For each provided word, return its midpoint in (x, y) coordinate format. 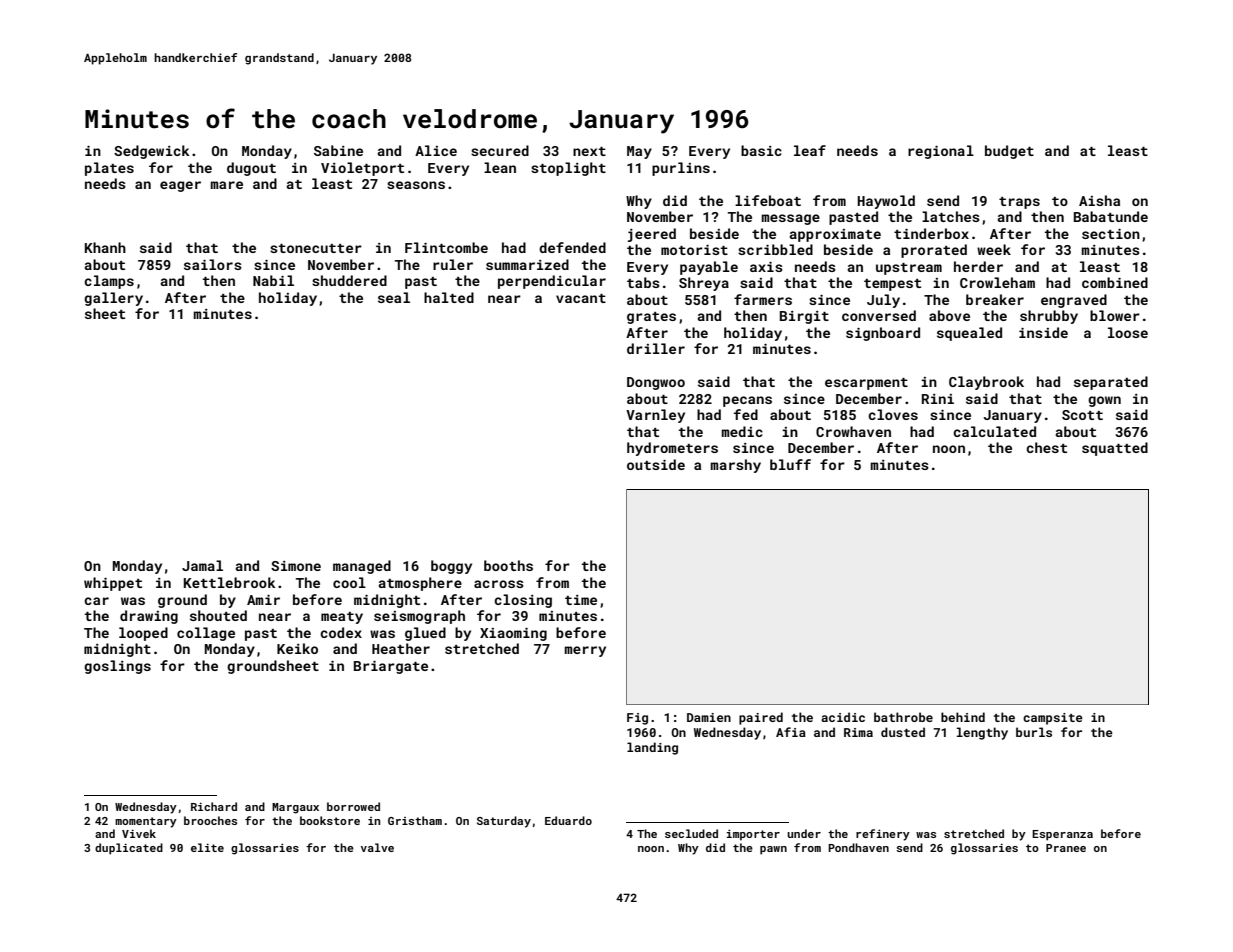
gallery (113, 299)
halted (449, 297)
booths (508, 565)
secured (500, 150)
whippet (113, 584)
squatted (1115, 449)
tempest (892, 285)
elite (207, 847)
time (581, 600)
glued (425, 634)
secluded (691, 833)
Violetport (362, 169)
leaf (810, 150)
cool (349, 582)
